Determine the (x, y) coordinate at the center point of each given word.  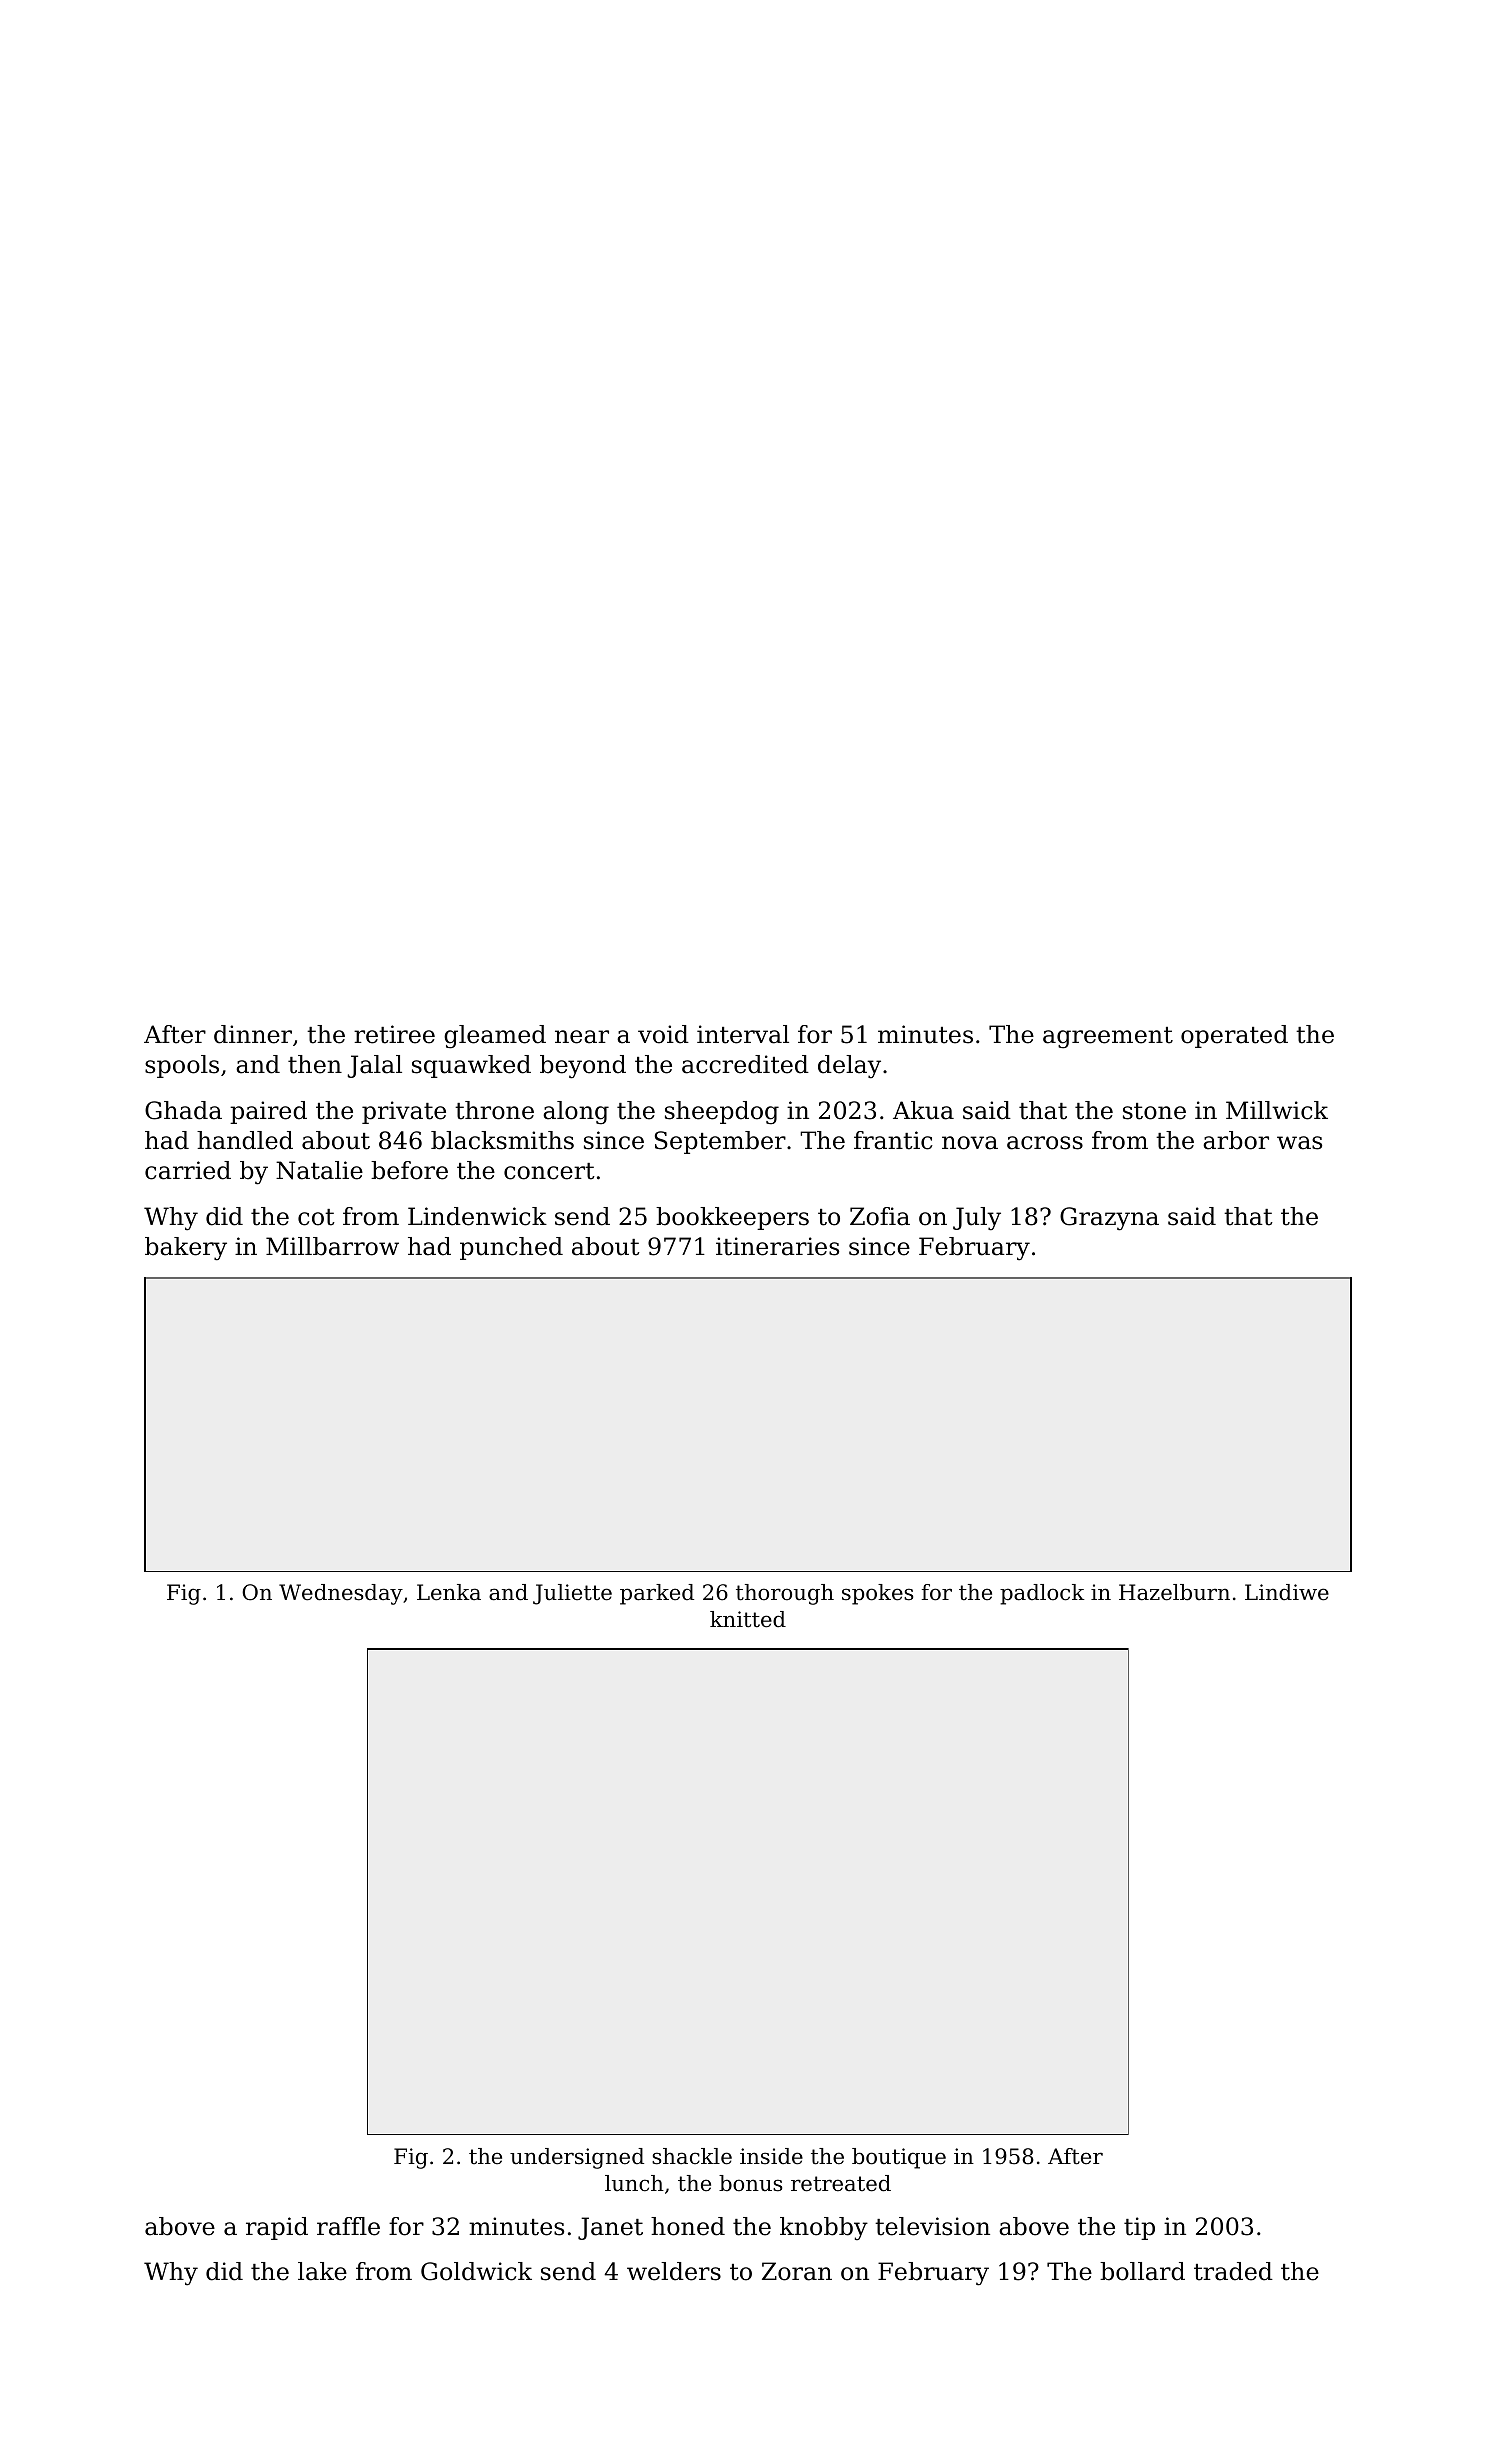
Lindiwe (1287, 1592)
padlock (1042, 1594)
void (663, 1034)
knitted (748, 1619)
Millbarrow (332, 1246)
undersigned (577, 2158)
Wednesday (341, 1594)
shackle (692, 2156)
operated (1234, 1036)
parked (657, 1594)
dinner (253, 1034)
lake (322, 2271)
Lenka (449, 1592)
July (977, 1219)
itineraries (777, 1246)
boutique (899, 2158)
